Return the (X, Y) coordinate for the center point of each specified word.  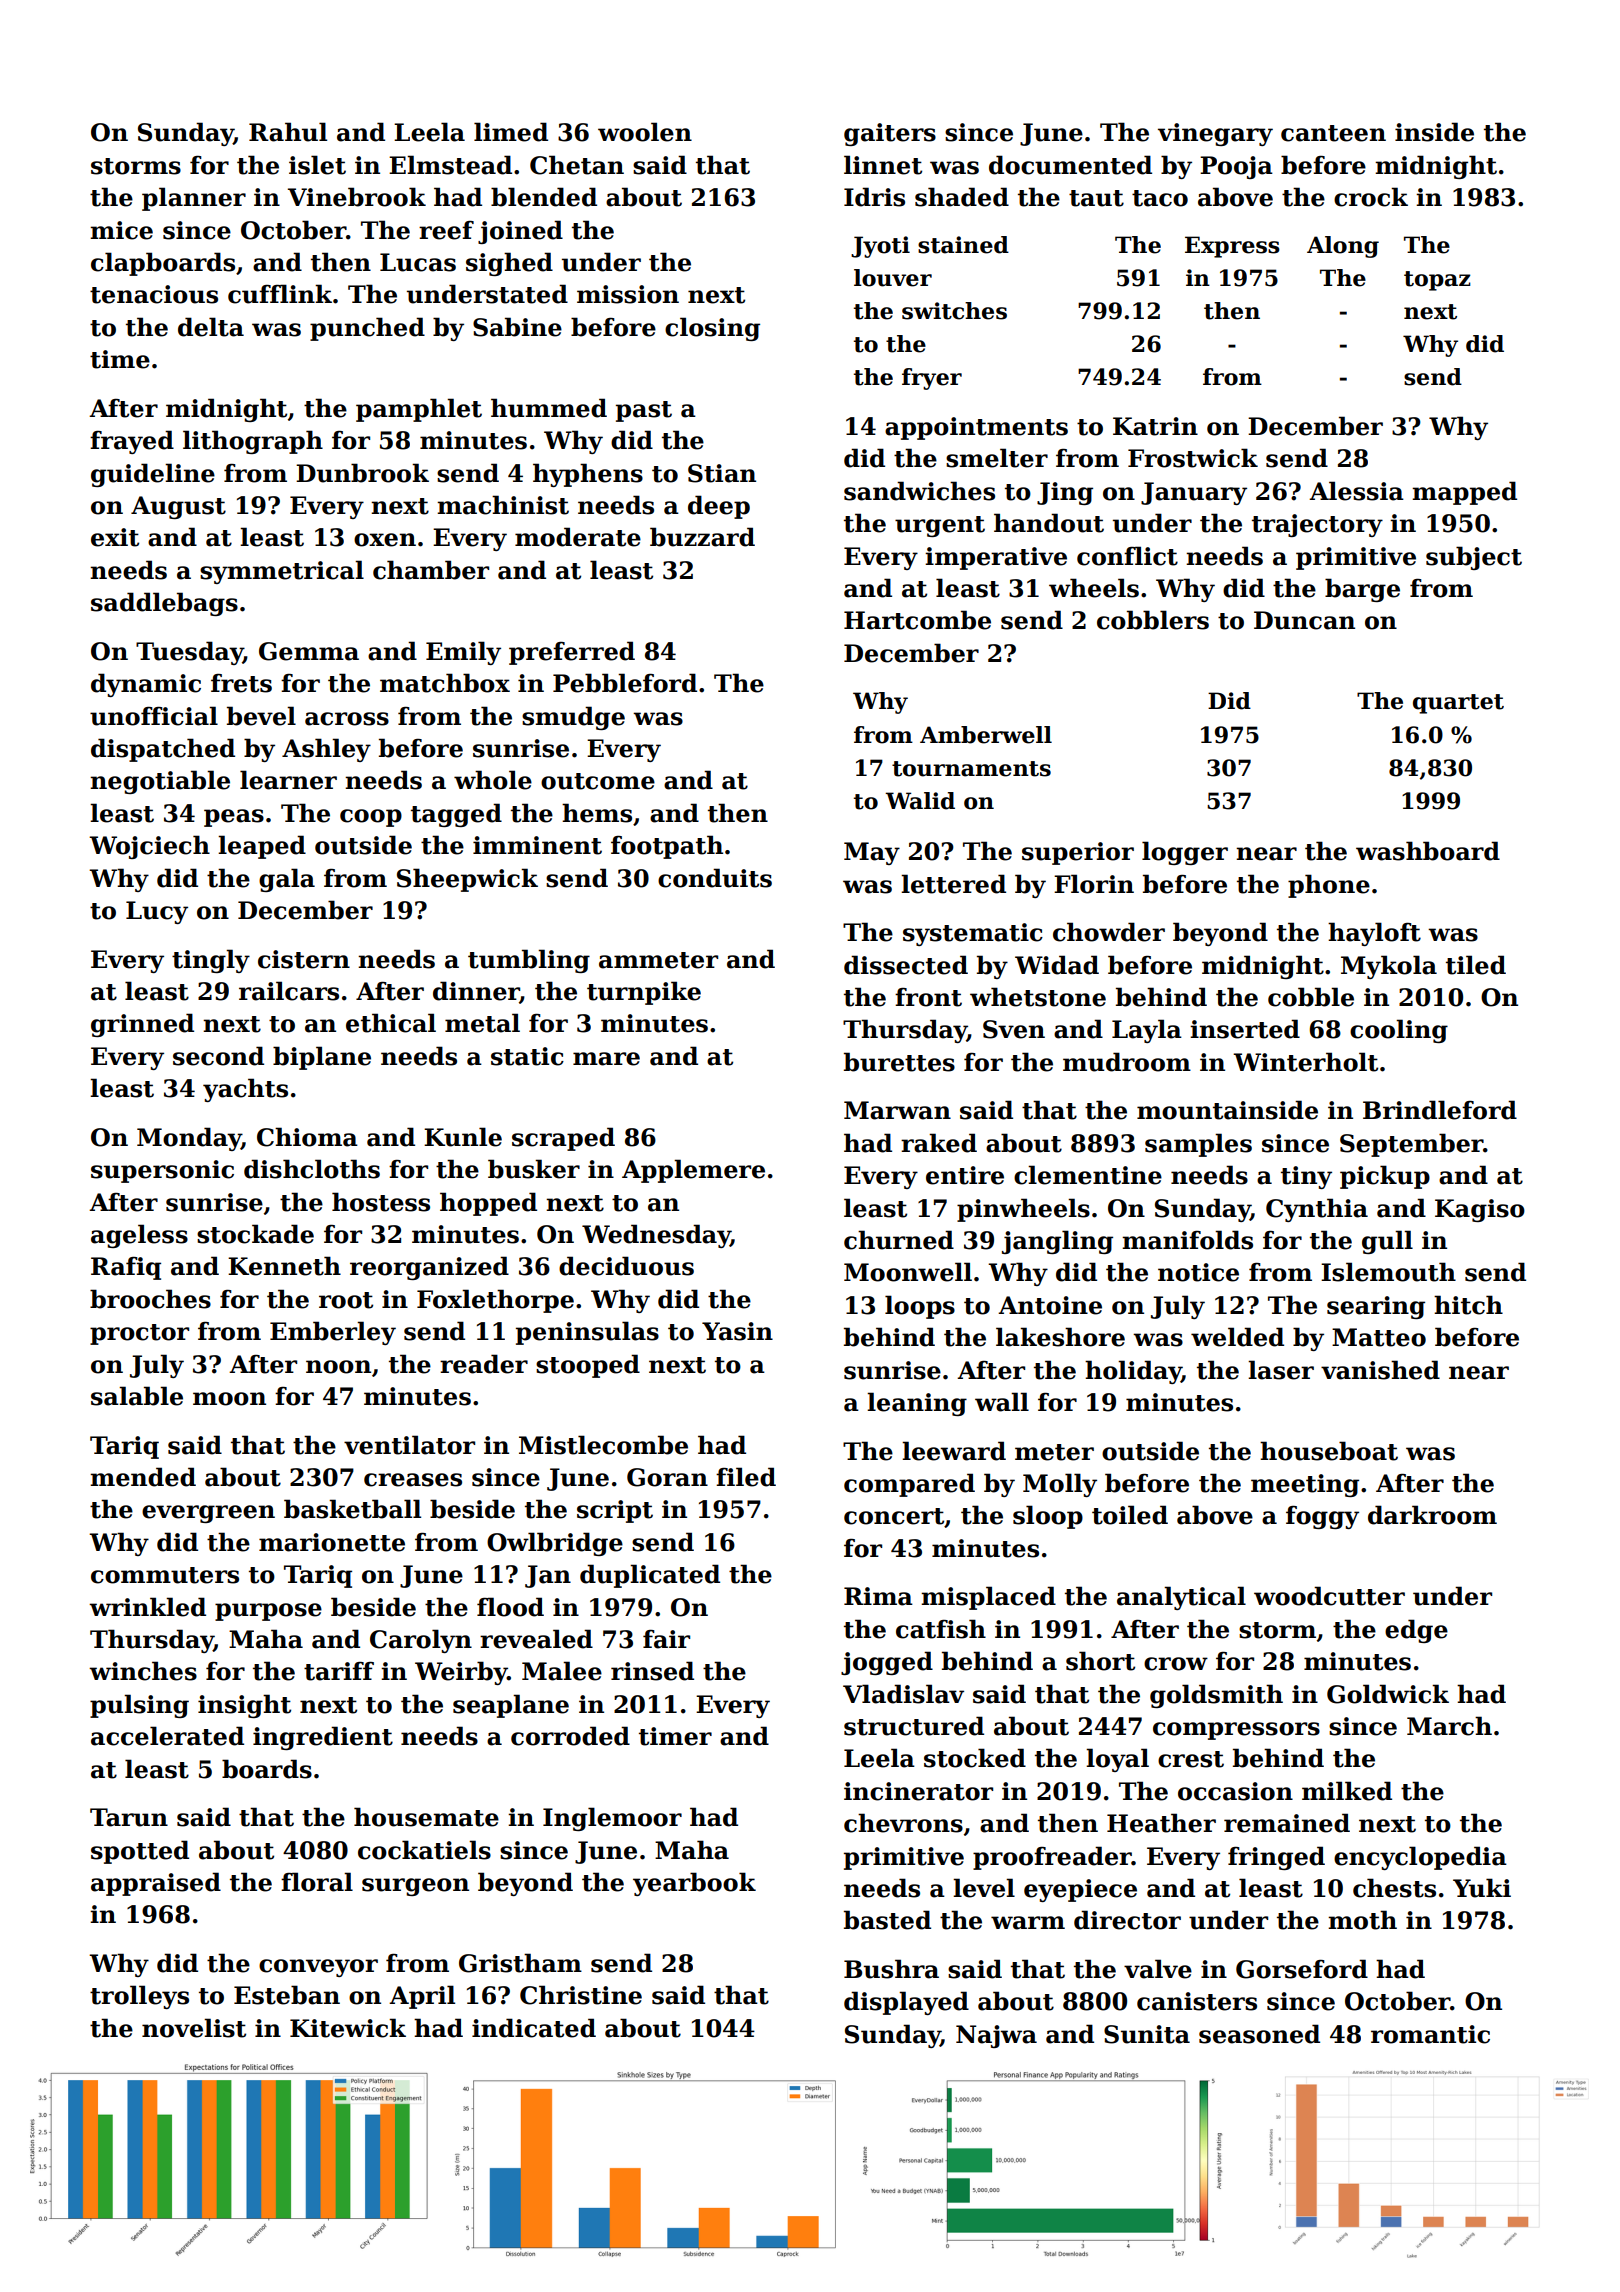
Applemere (693, 1171)
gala (287, 880)
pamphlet (419, 410)
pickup (1385, 1177)
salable (137, 1396)
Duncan (1304, 620)
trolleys (139, 1997)
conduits (715, 878)
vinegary (1215, 134)
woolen (645, 132)
